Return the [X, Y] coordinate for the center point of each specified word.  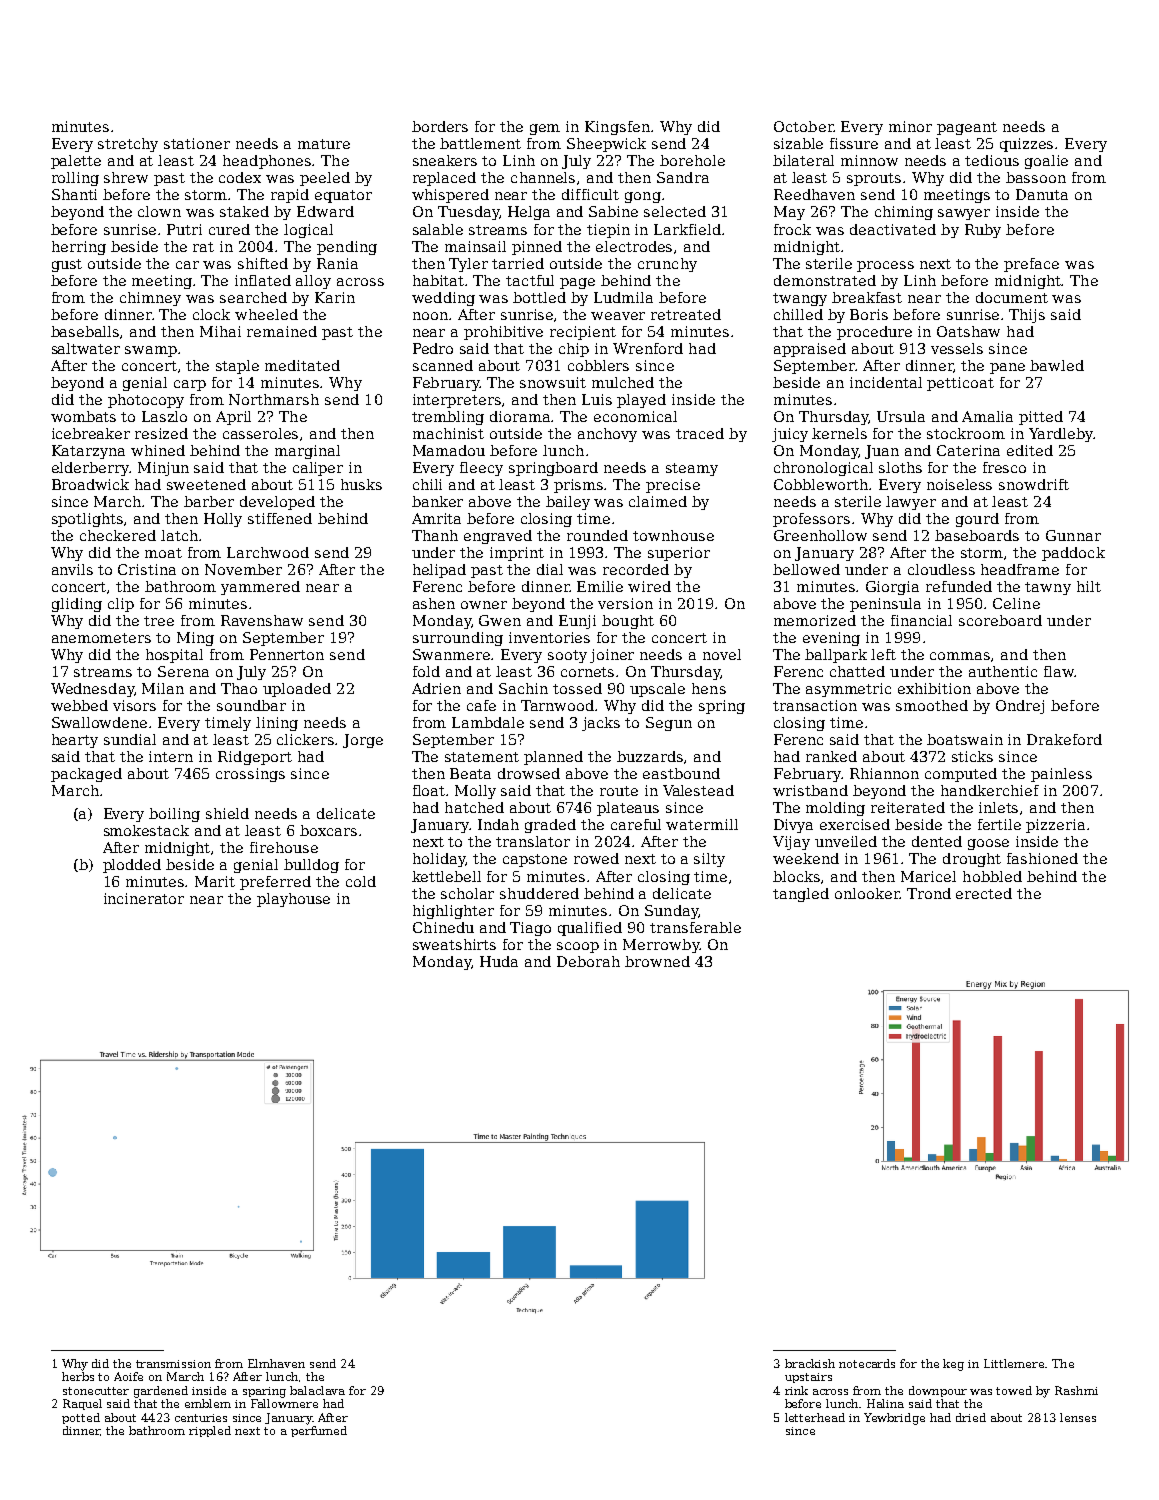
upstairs [808, 1378]
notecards [867, 1363]
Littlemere [1015, 1363]
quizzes [1026, 145]
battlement [480, 143]
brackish [810, 1363]
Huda [499, 961]
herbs [78, 1376]
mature [324, 144]
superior [679, 554]
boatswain [965, 739]
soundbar [251, 705]
